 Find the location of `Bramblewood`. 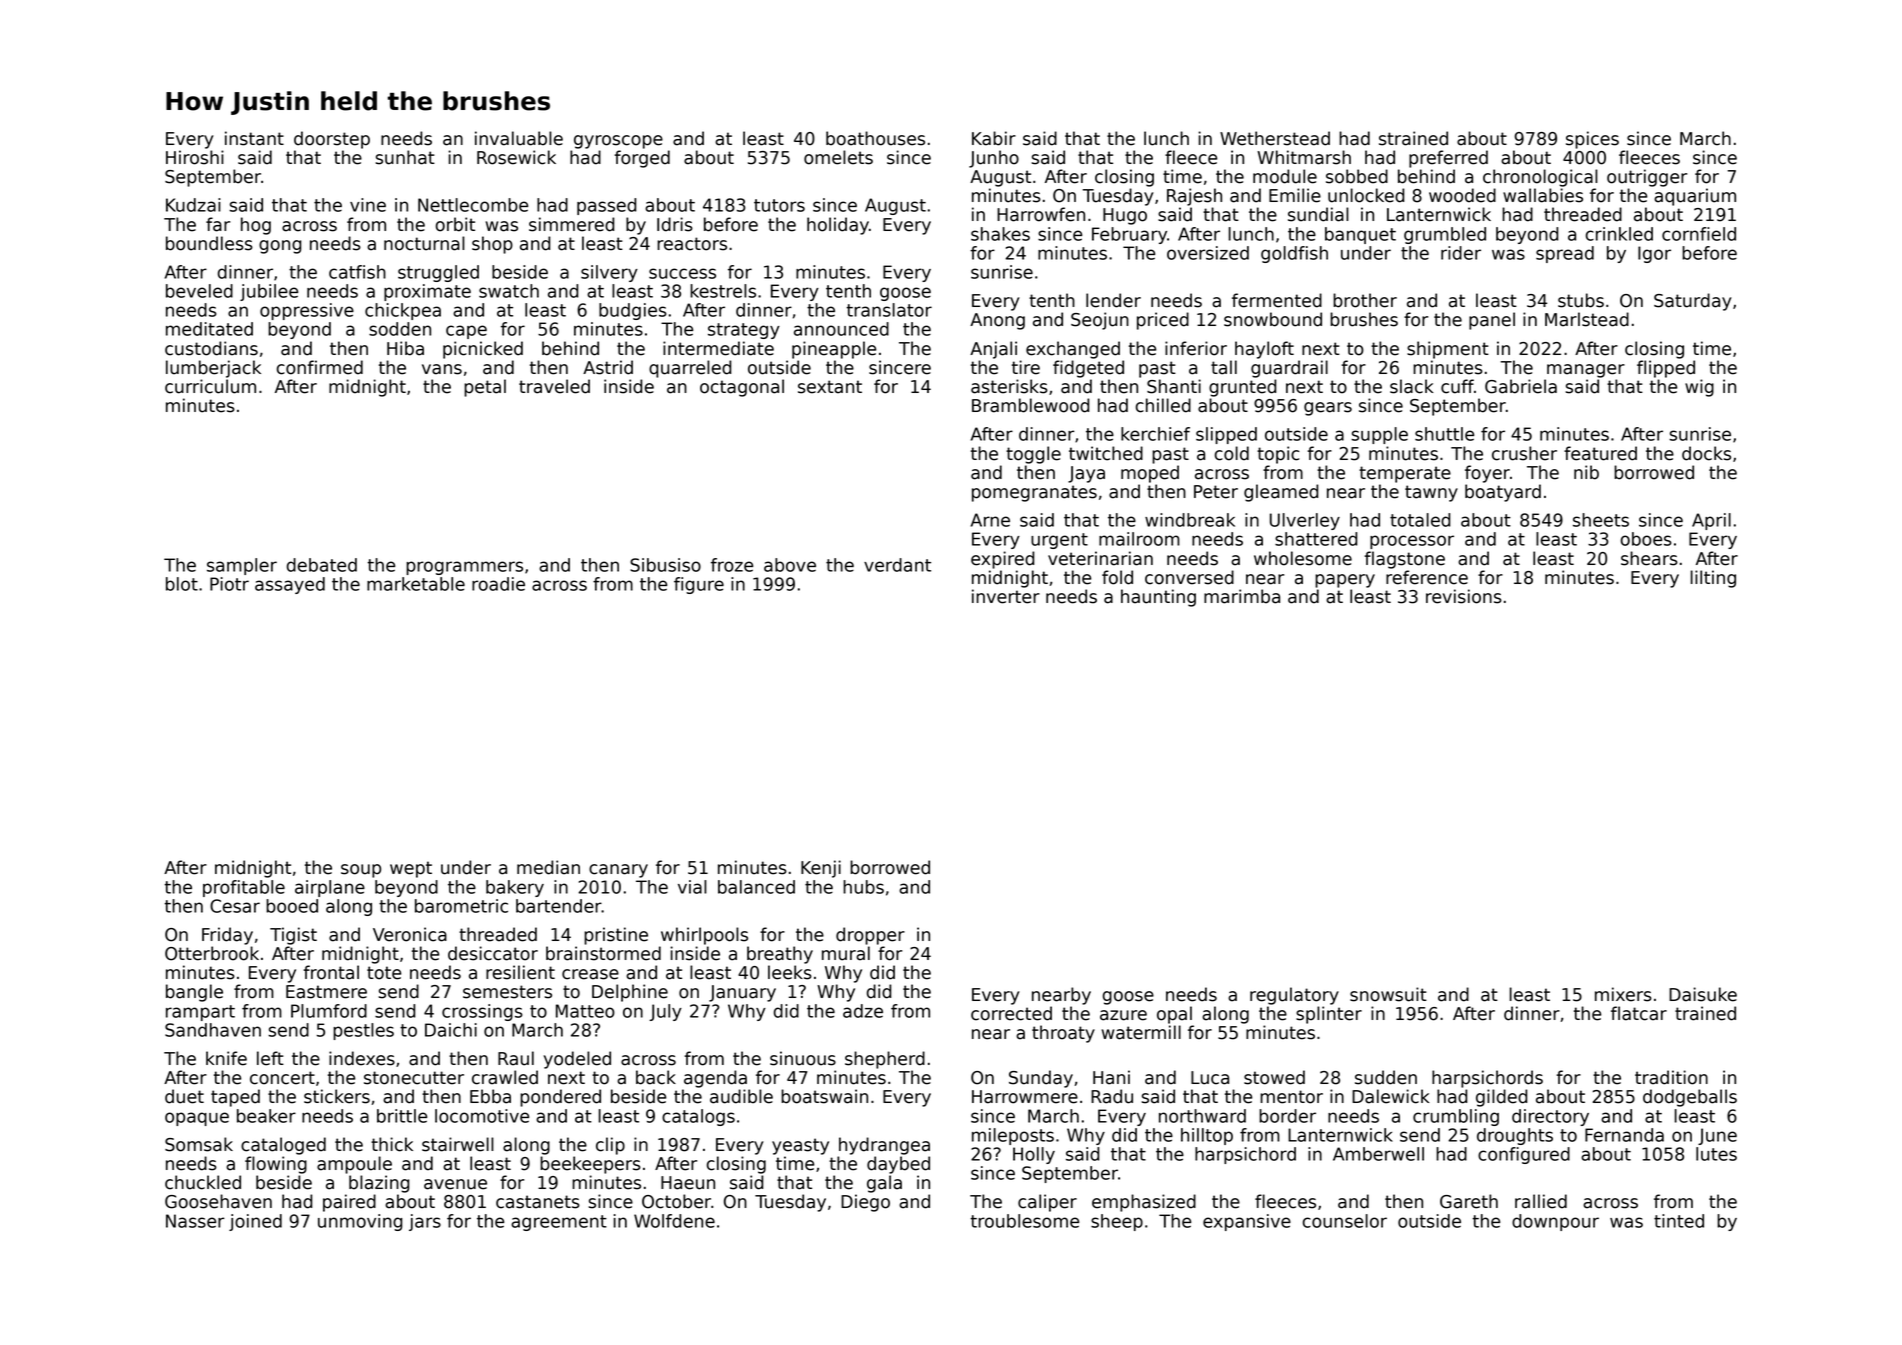

Bramblewood is located at coordinates (1030, 405).
